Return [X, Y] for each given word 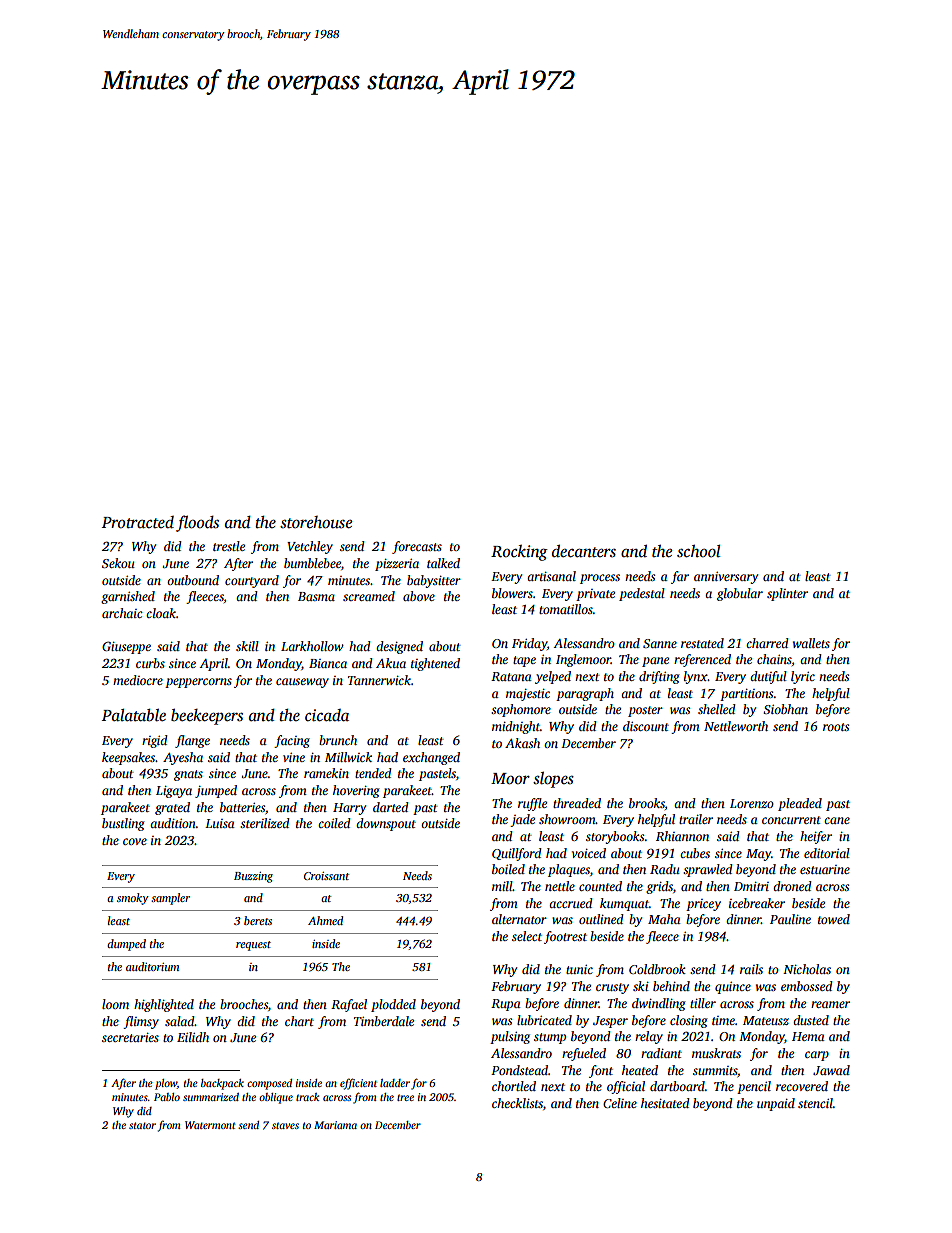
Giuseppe [126, 647]
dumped [126, 945]
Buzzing [253, 877]
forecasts [417, 547]
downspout [386, 824]
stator [142, 1125]
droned [792, 886]
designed [399, 647]
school [699, 551]
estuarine [825, 869]
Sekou [118, 563]
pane [655, 662]
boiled [508, 869]
